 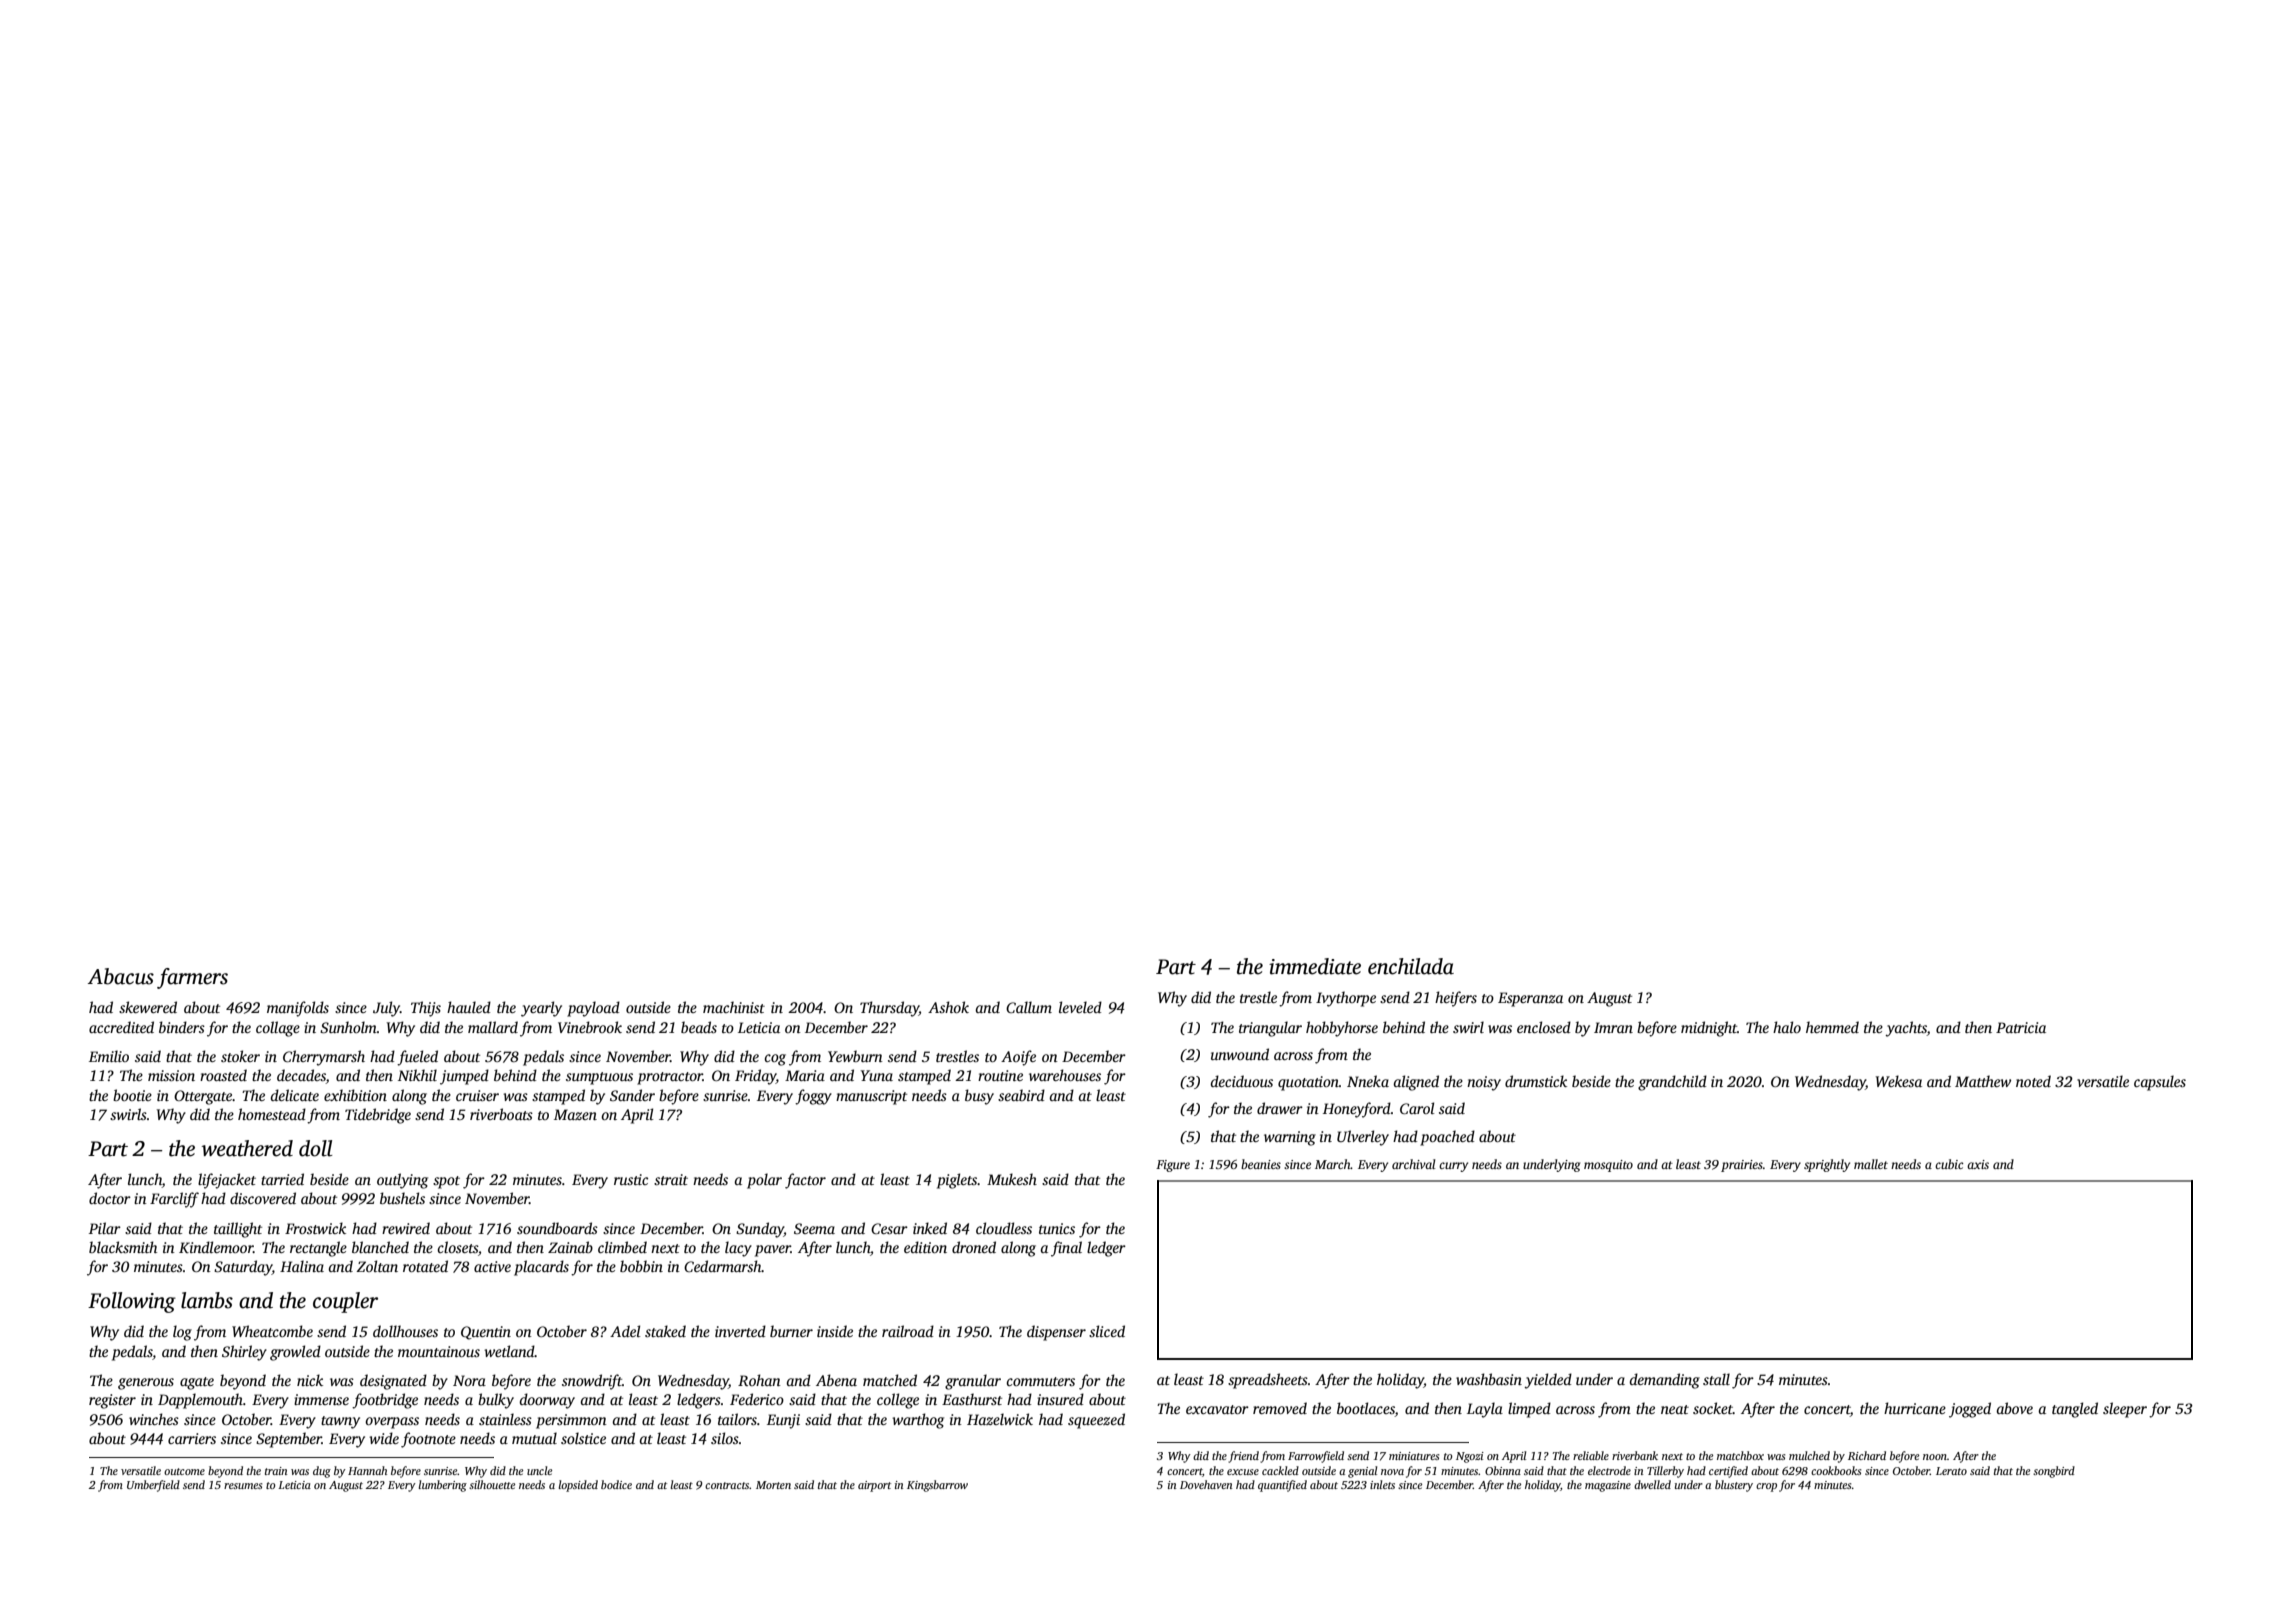 I want to click on immediate, so click(x=1315, y=966).
